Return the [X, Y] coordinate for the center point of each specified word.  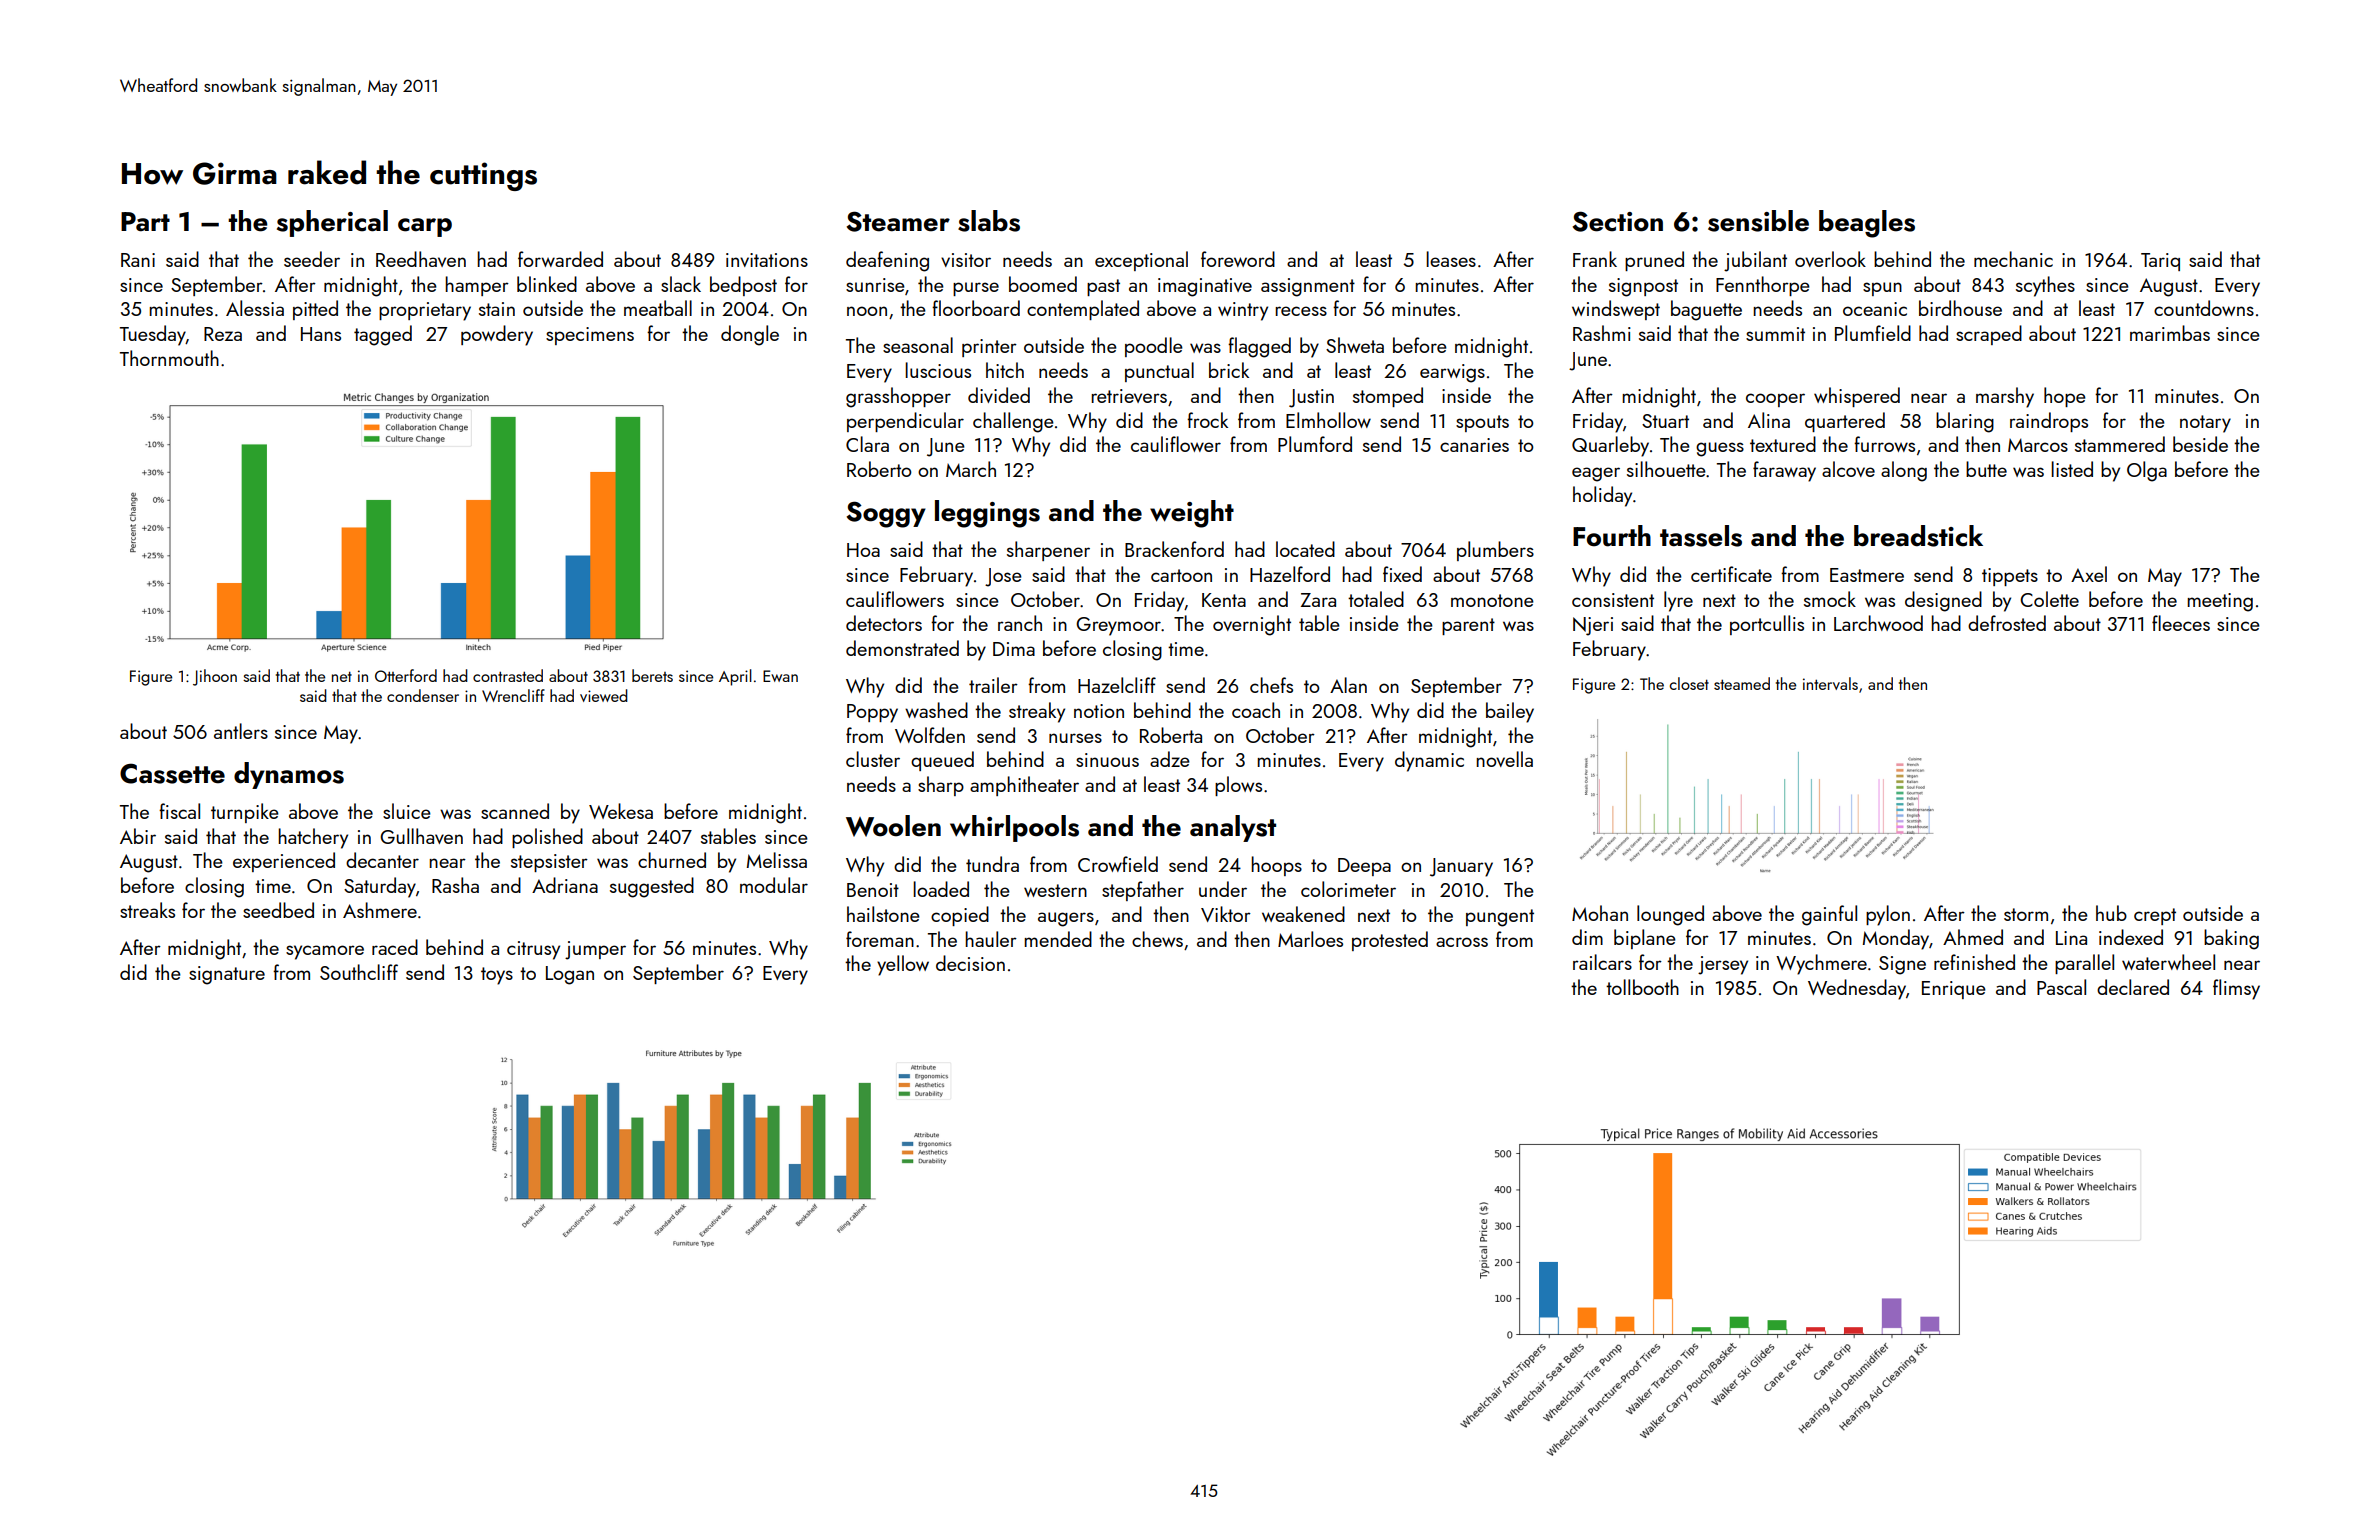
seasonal [918, 345]
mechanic [2013, 259]
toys [497, 976]
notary [2205, 424]
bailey [1510, 712]
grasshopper [898, 397]
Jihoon [215, 677]
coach [1256, 710]
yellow [903, 965]
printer [989, 348]
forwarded [560, 259]
